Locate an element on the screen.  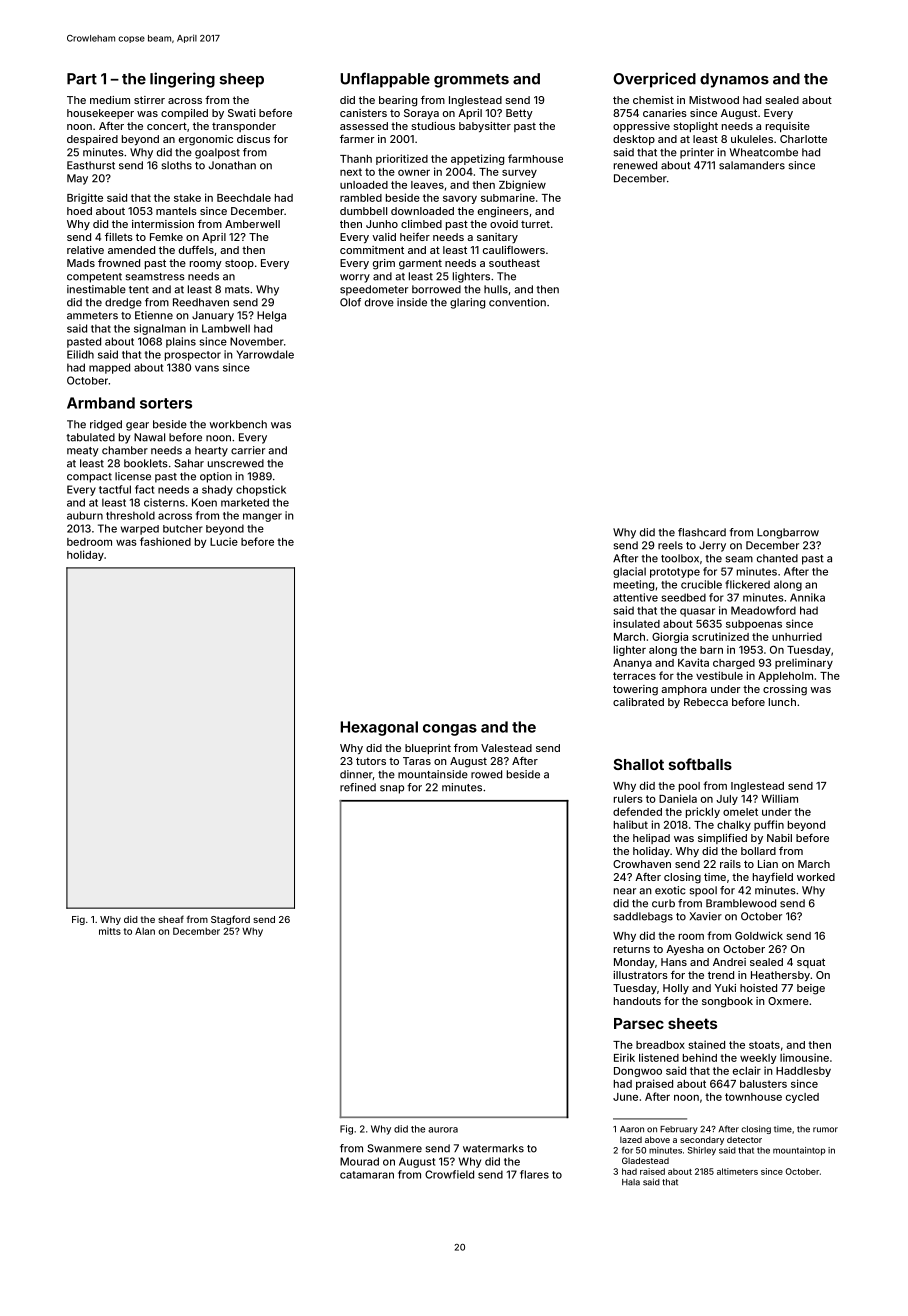
catamaran is located at coordinates (367, 1175).
